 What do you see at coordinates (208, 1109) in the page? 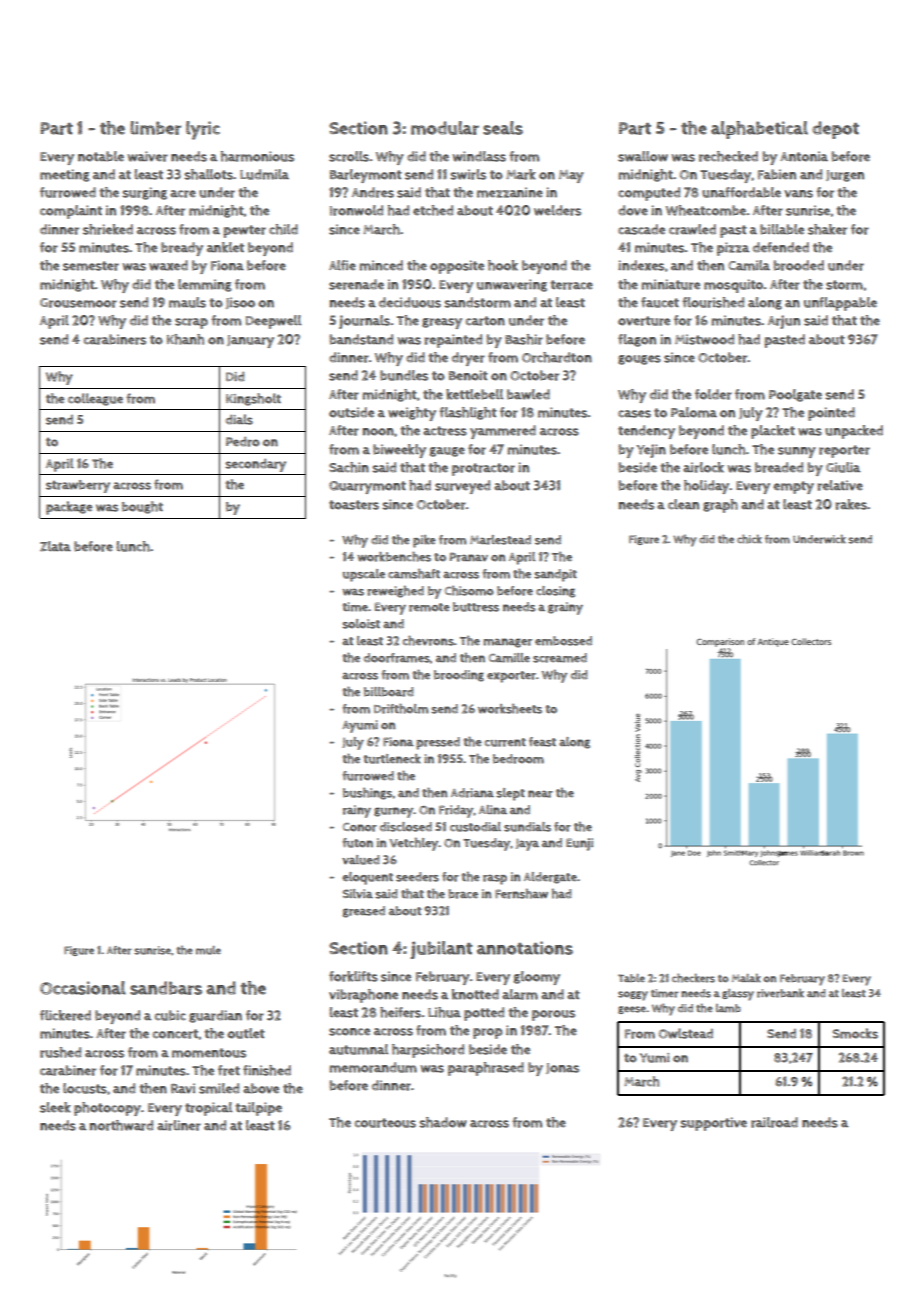
I see `tropical` at bounding box center [208, 1109].
